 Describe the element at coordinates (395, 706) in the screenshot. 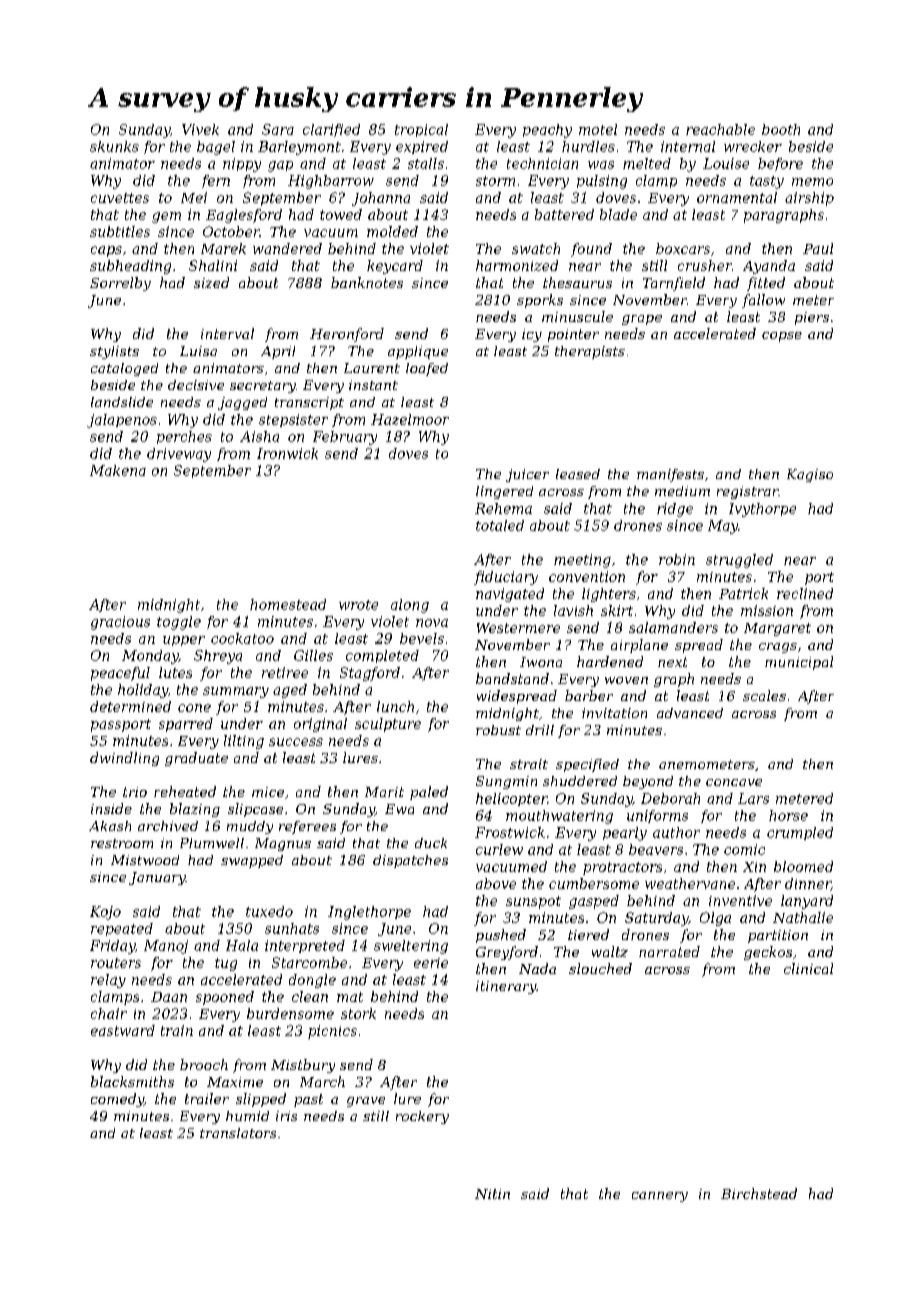

I see `lunch` at that location.
